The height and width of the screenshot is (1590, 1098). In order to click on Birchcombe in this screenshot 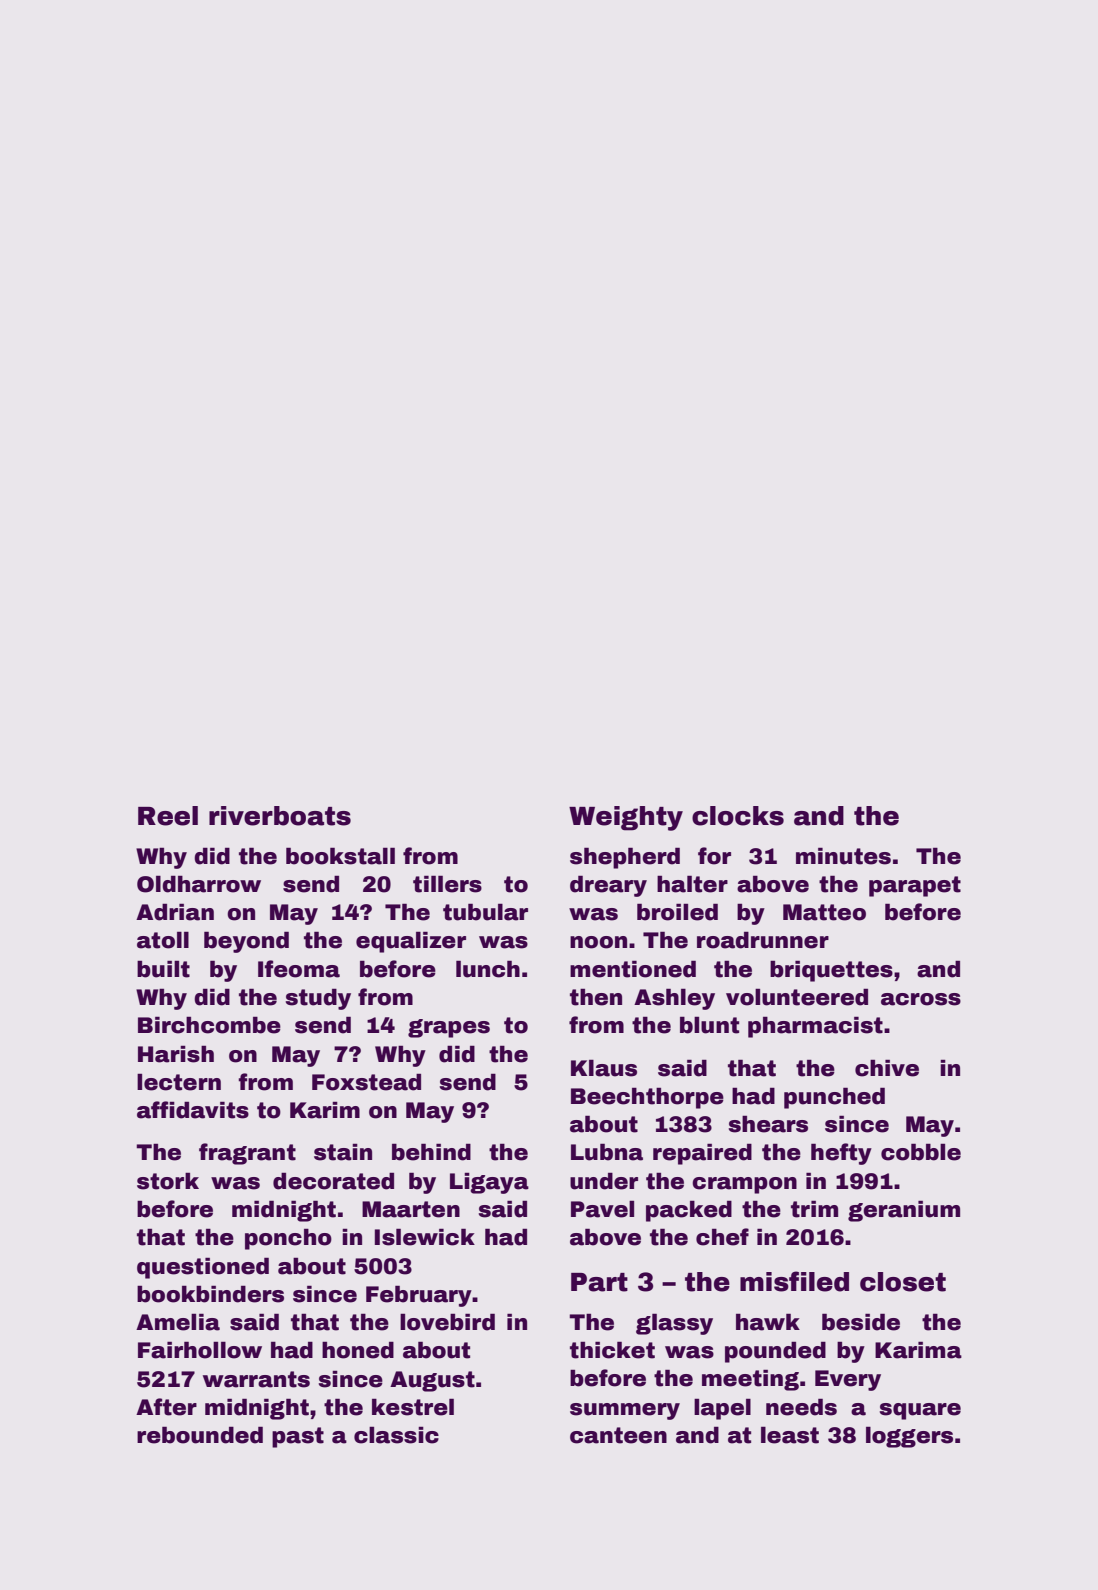, I will do `click(209, 1025)`.
